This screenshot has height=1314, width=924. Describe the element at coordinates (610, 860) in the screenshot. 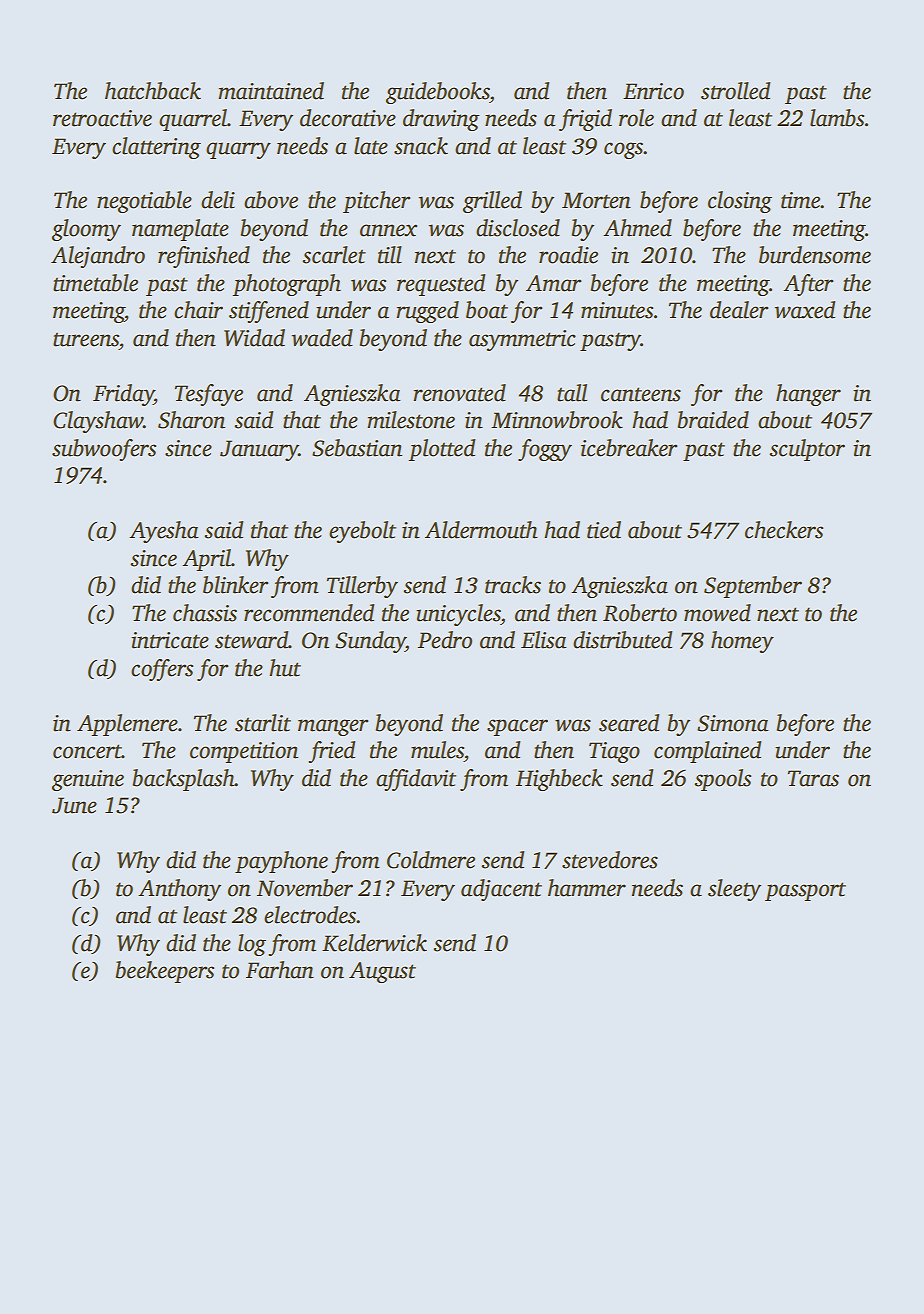

I see `stevedores` at that location.
